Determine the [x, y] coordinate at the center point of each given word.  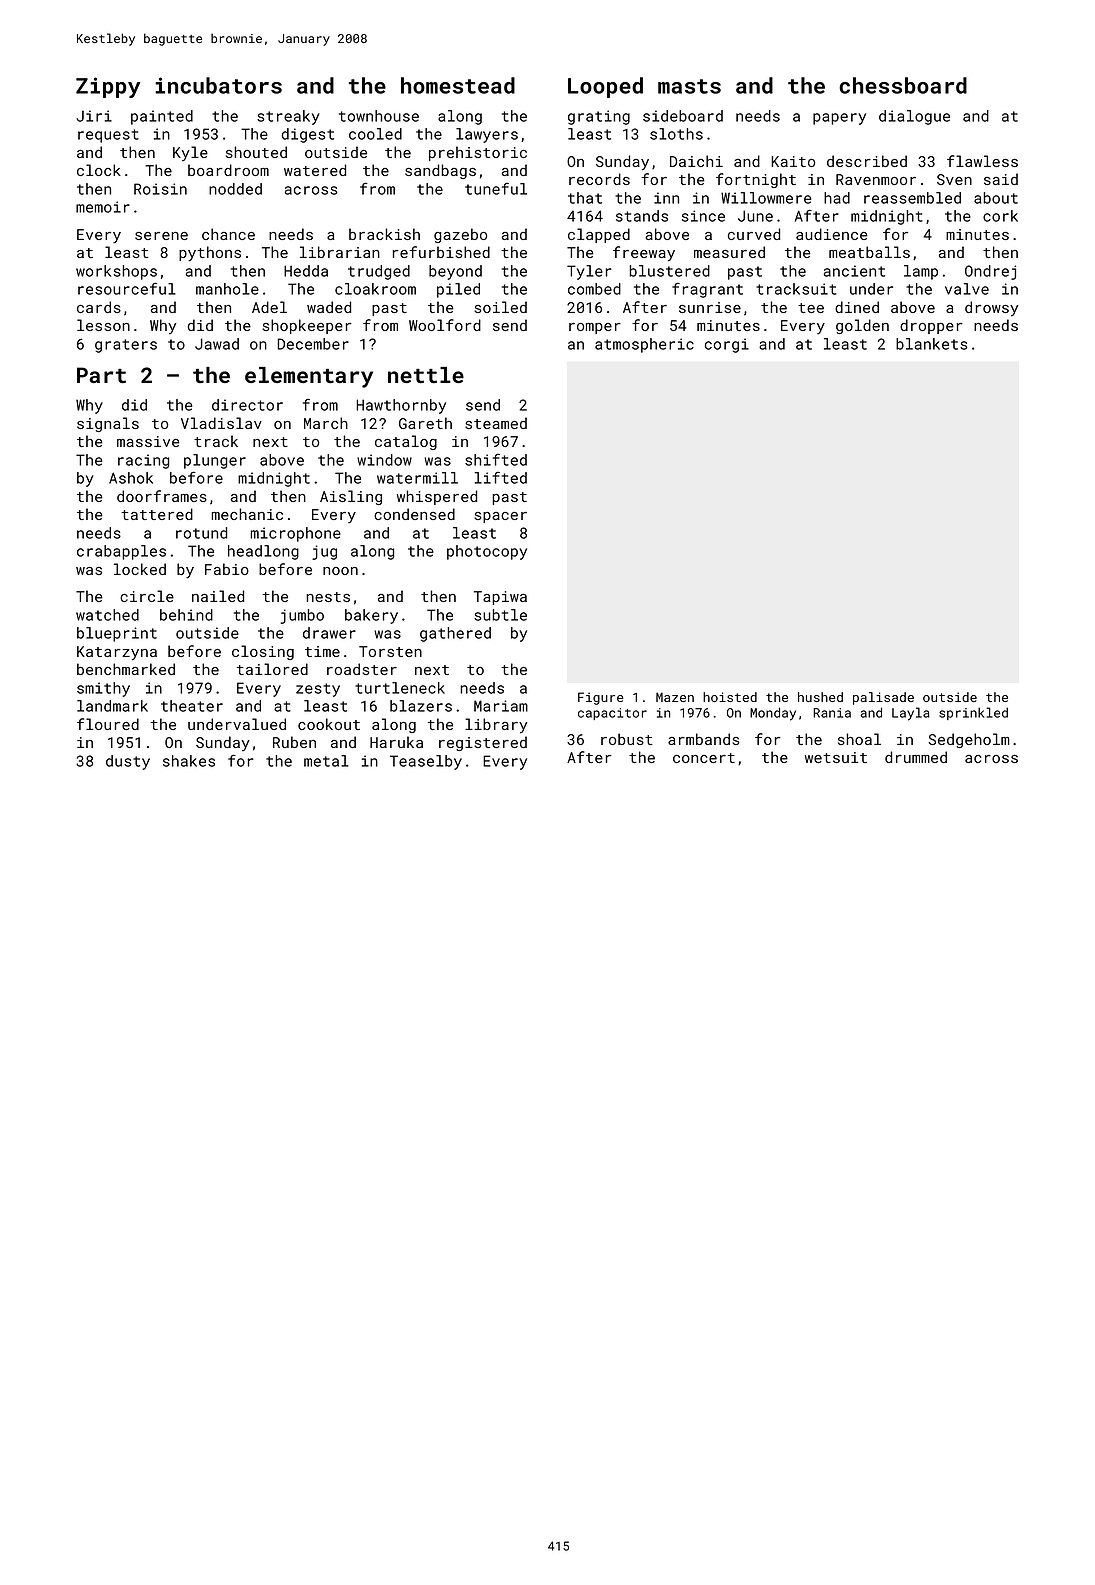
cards [99, 307]
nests [328, 597]
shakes [189, 761]
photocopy [487, 552]
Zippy [108, 87]
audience [832, 234]
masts [689, 86]
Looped [605, 87]
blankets [932, 344]
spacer [500, 517]
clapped [599, 235]
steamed [496, 423]
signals [108, 424]
